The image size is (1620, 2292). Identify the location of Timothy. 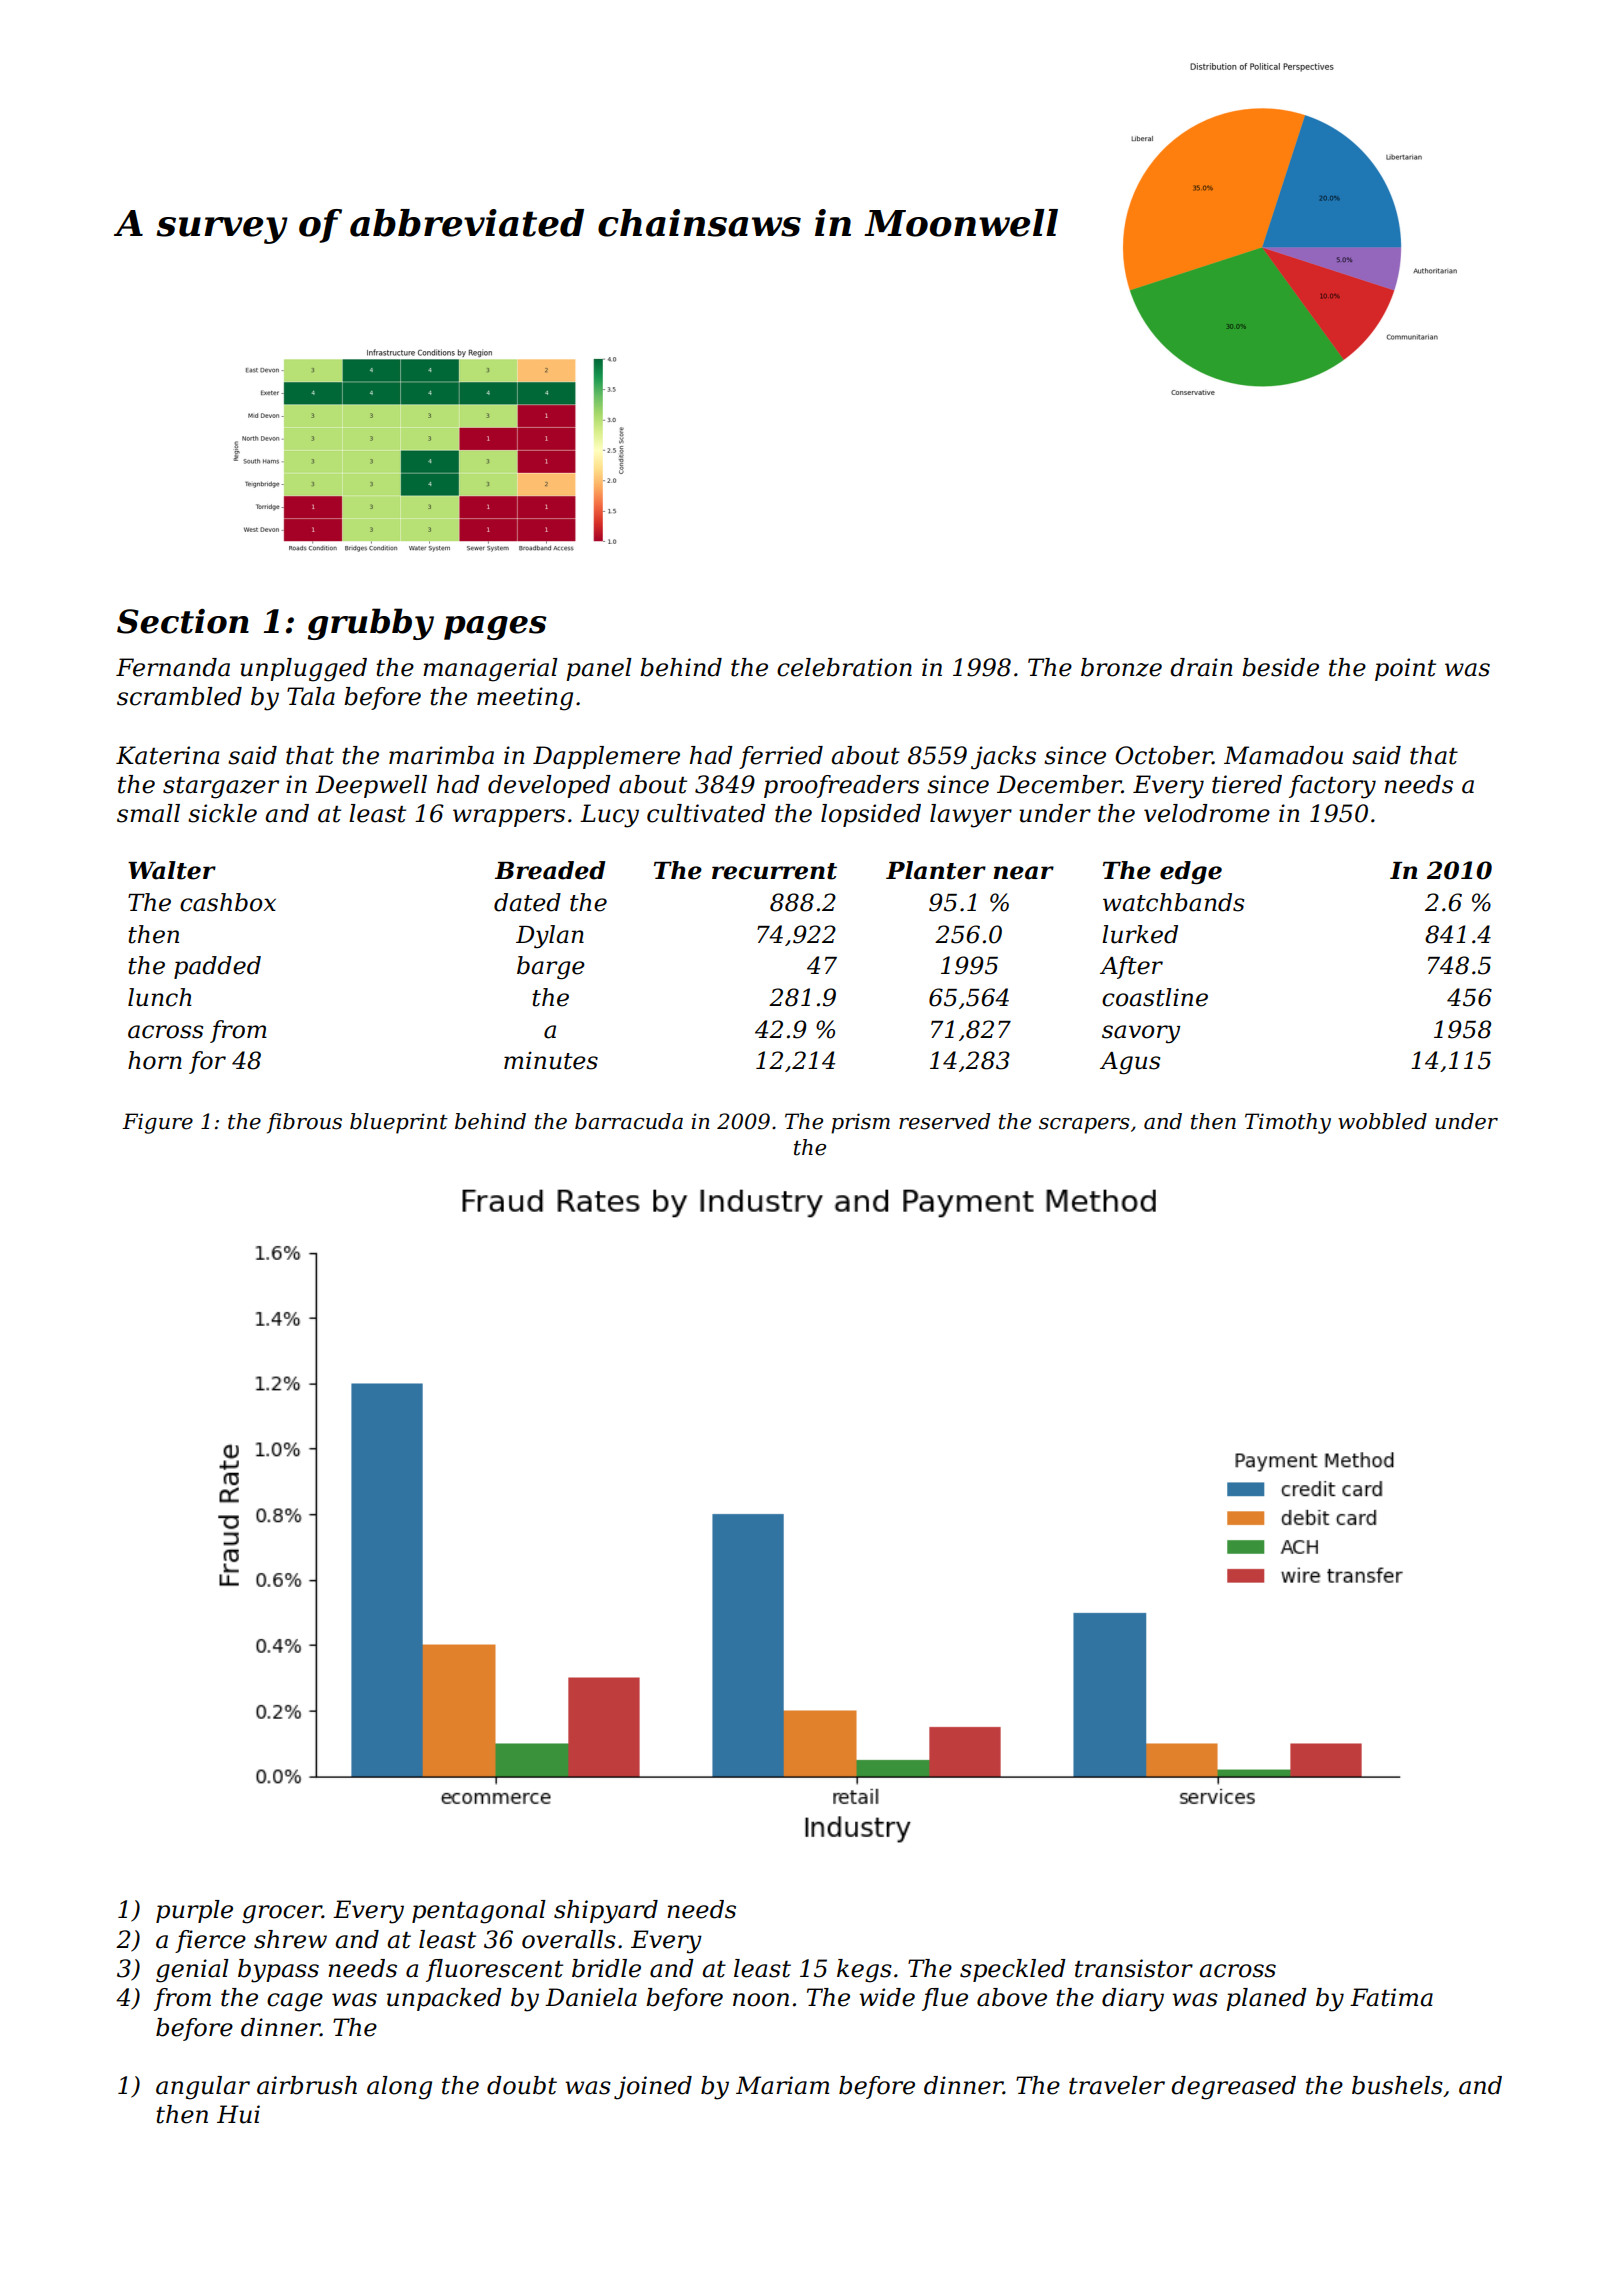
(1288, 1123).
